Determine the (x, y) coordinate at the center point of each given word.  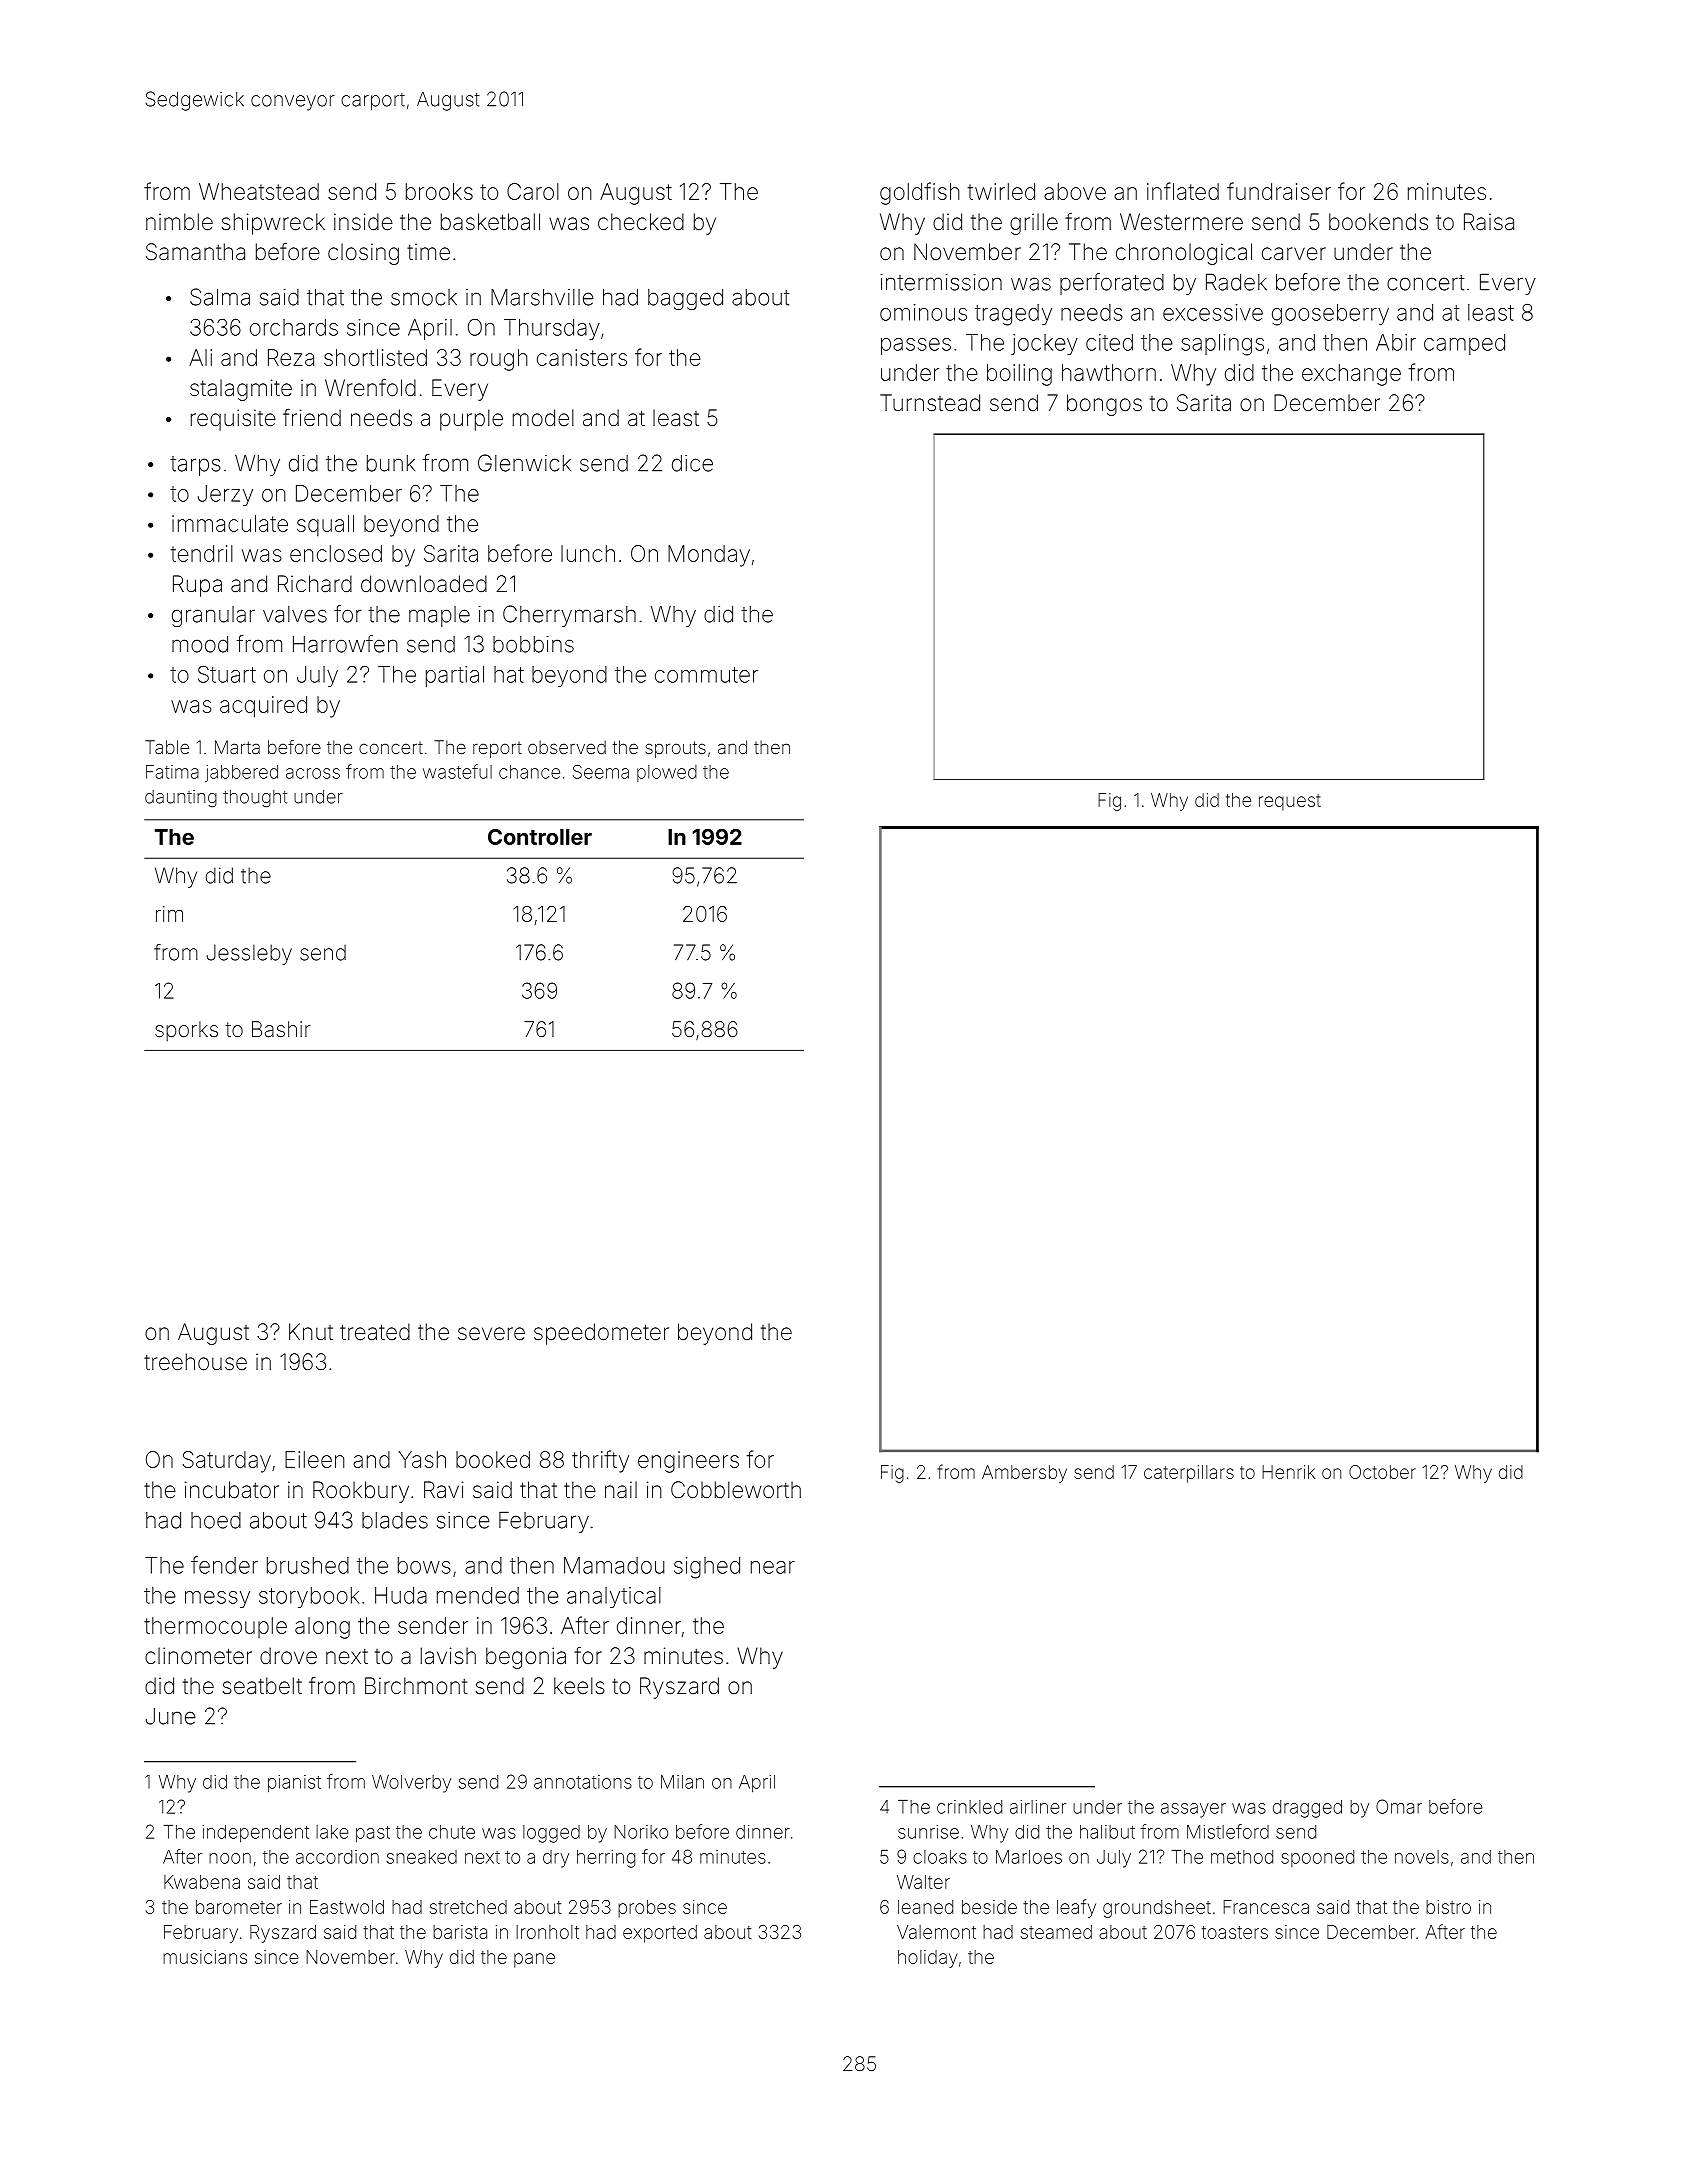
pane (534, 1960)
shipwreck (273, 224)
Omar (1399, 1806)
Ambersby (1024, 1474)
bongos (1104, 405)
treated (375, 1332)
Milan (682, 1782)
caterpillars (1189, 1474)
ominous (923, 312)
